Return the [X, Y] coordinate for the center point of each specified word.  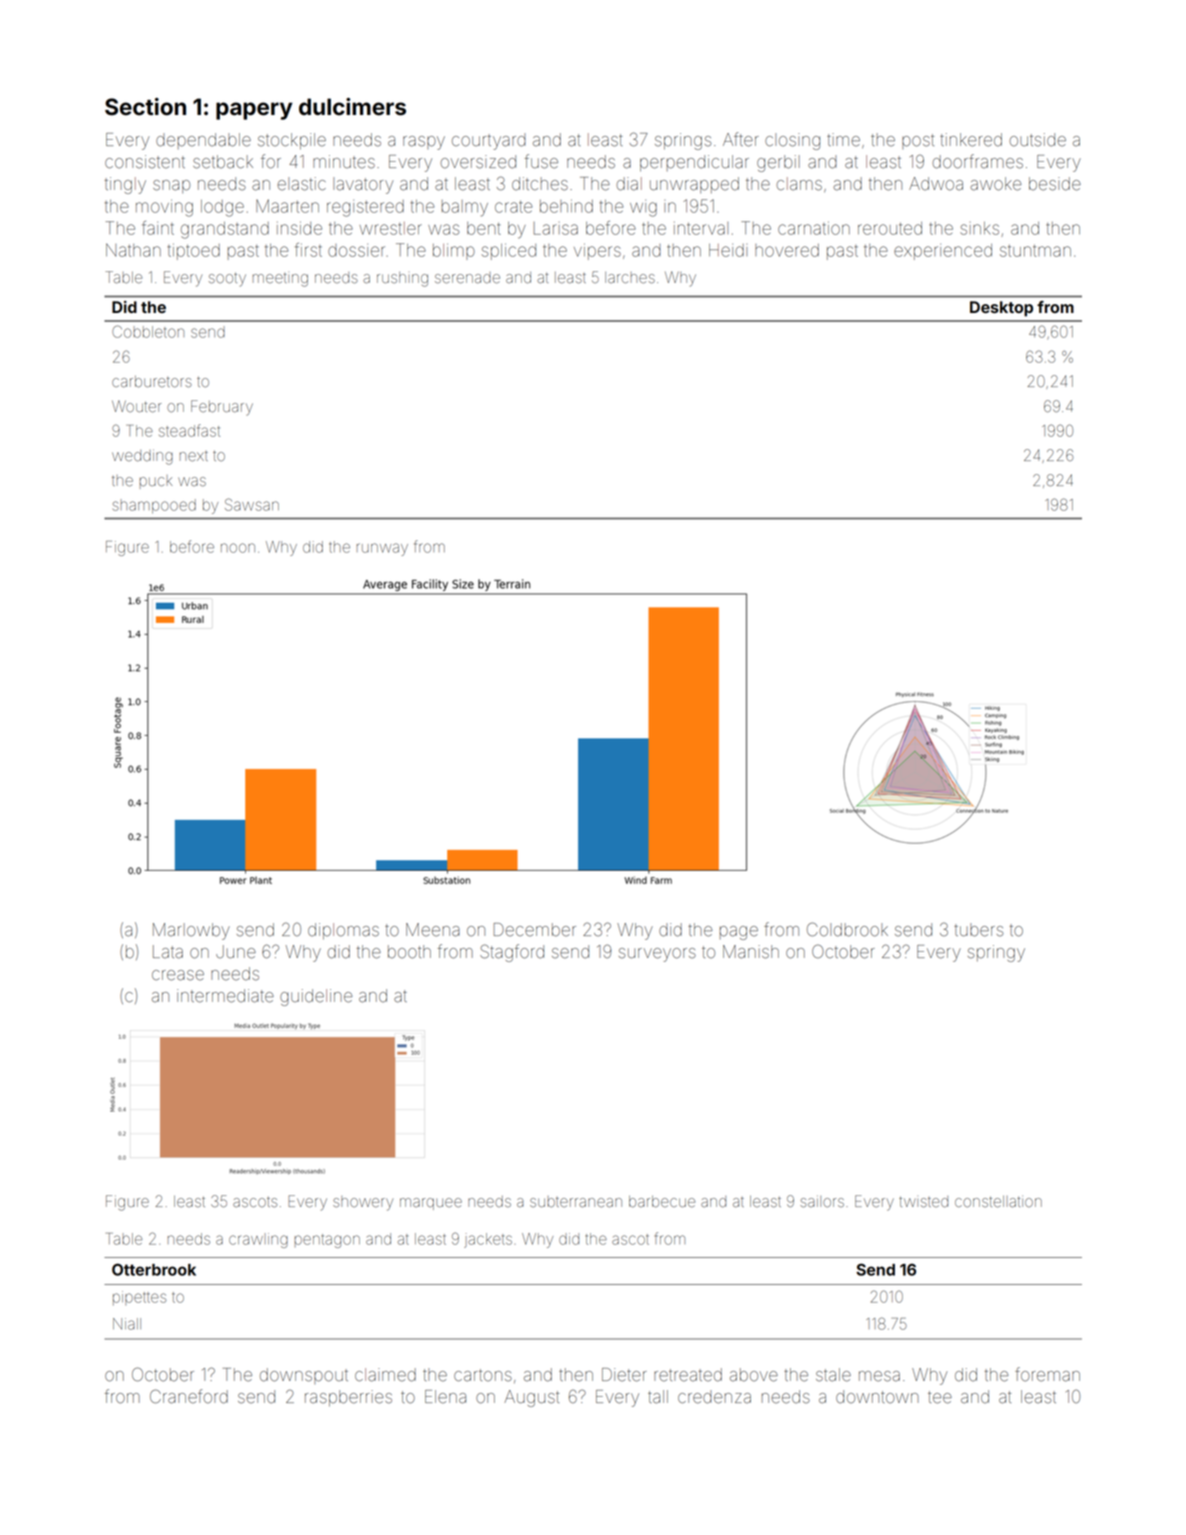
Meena [433, 930]
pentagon [327, 1241]
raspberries [348, 1398]
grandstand [225, 230]
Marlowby [191, 931]
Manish [751, 952]
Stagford [512, 953]
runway [382, 549]
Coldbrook [847, 929]
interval [701, 228]
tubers [978, 930]
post [918, 141]
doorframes [978, 161]
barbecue [662, 1201]
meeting [280, 280]
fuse [541, 161]
